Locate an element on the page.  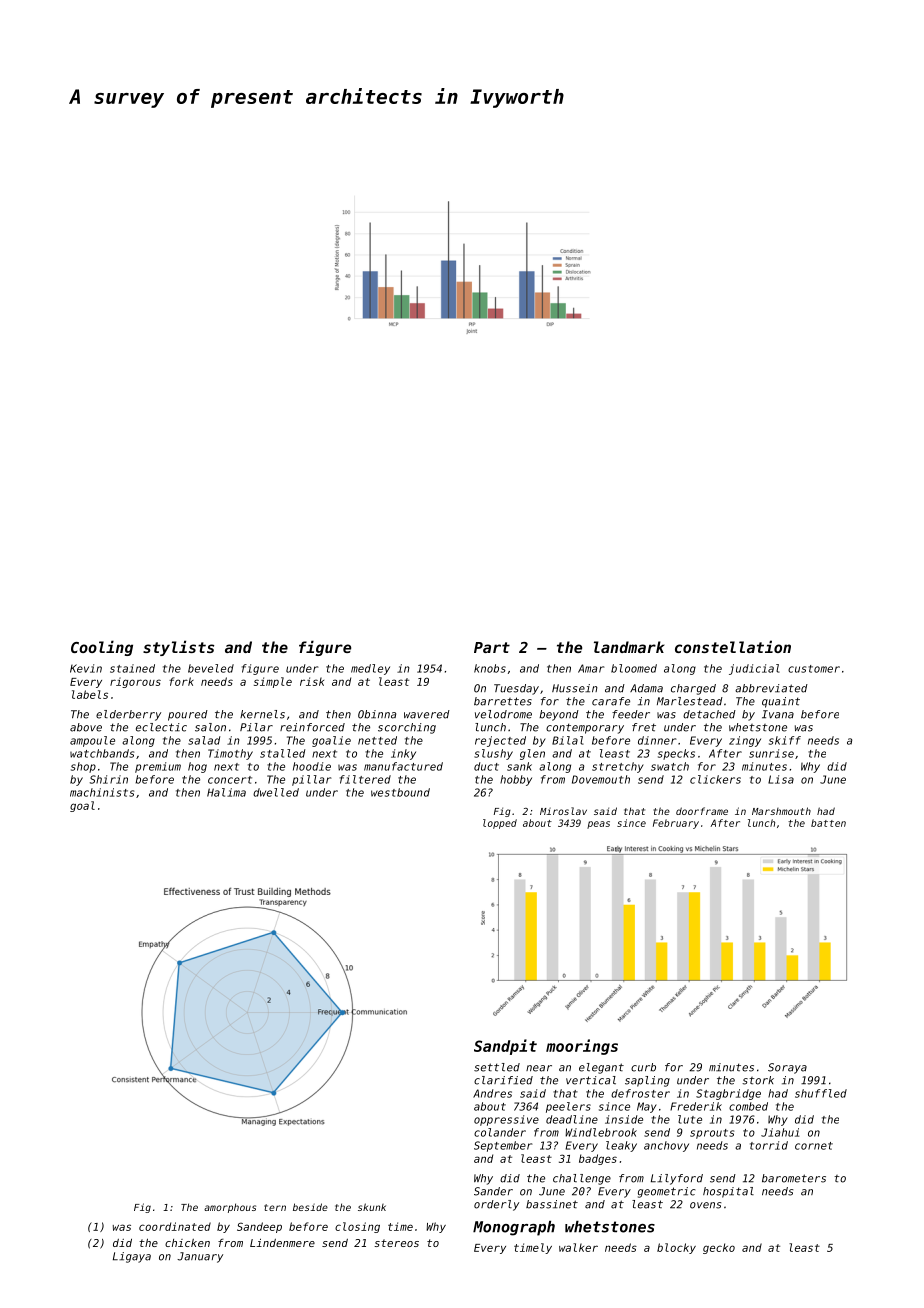
netted is located at coordinates (377, 740).
